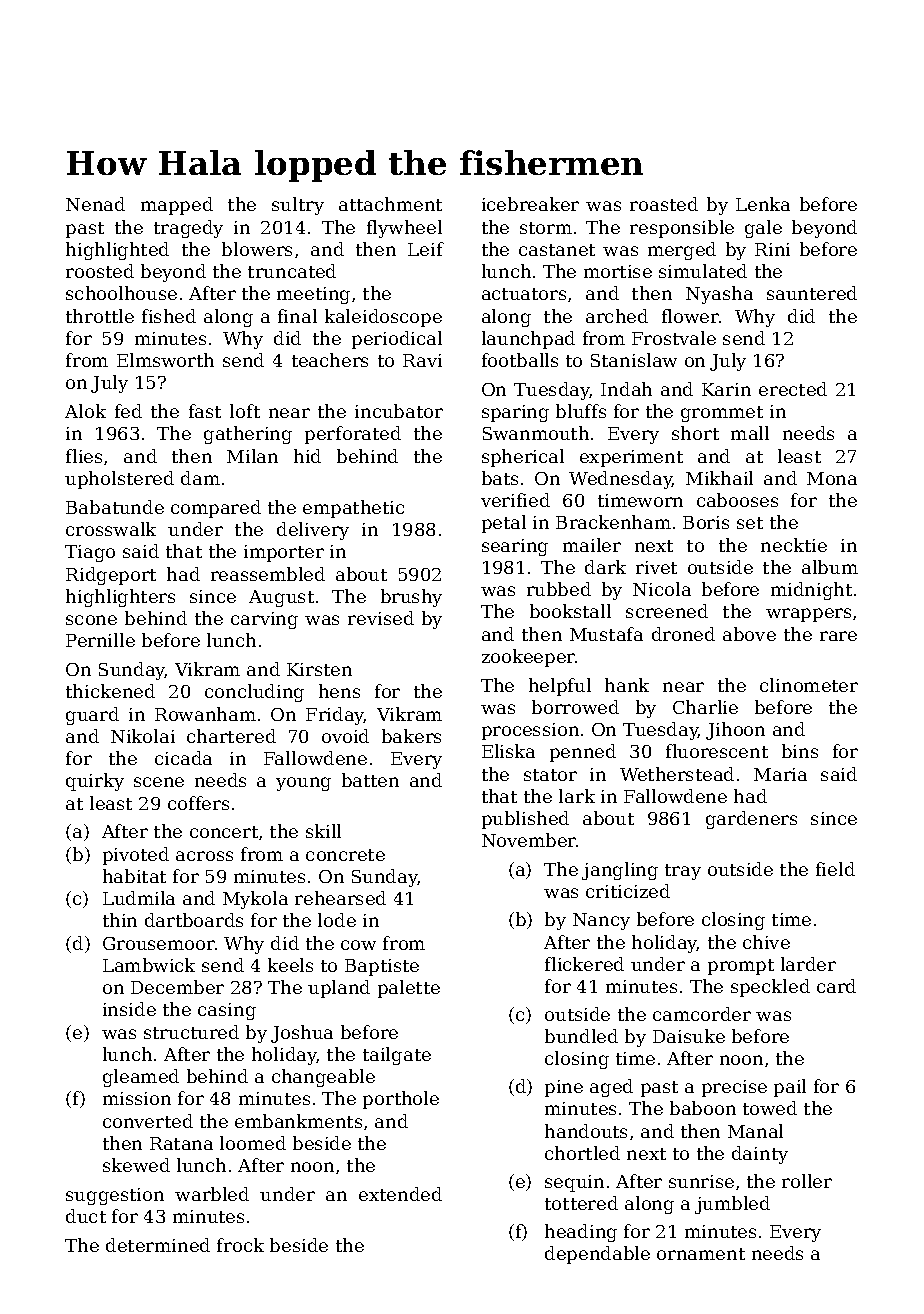  What do you see at coordinates (254, 693) in the document?
I see `concluding` at bounding box center [254, 693].
